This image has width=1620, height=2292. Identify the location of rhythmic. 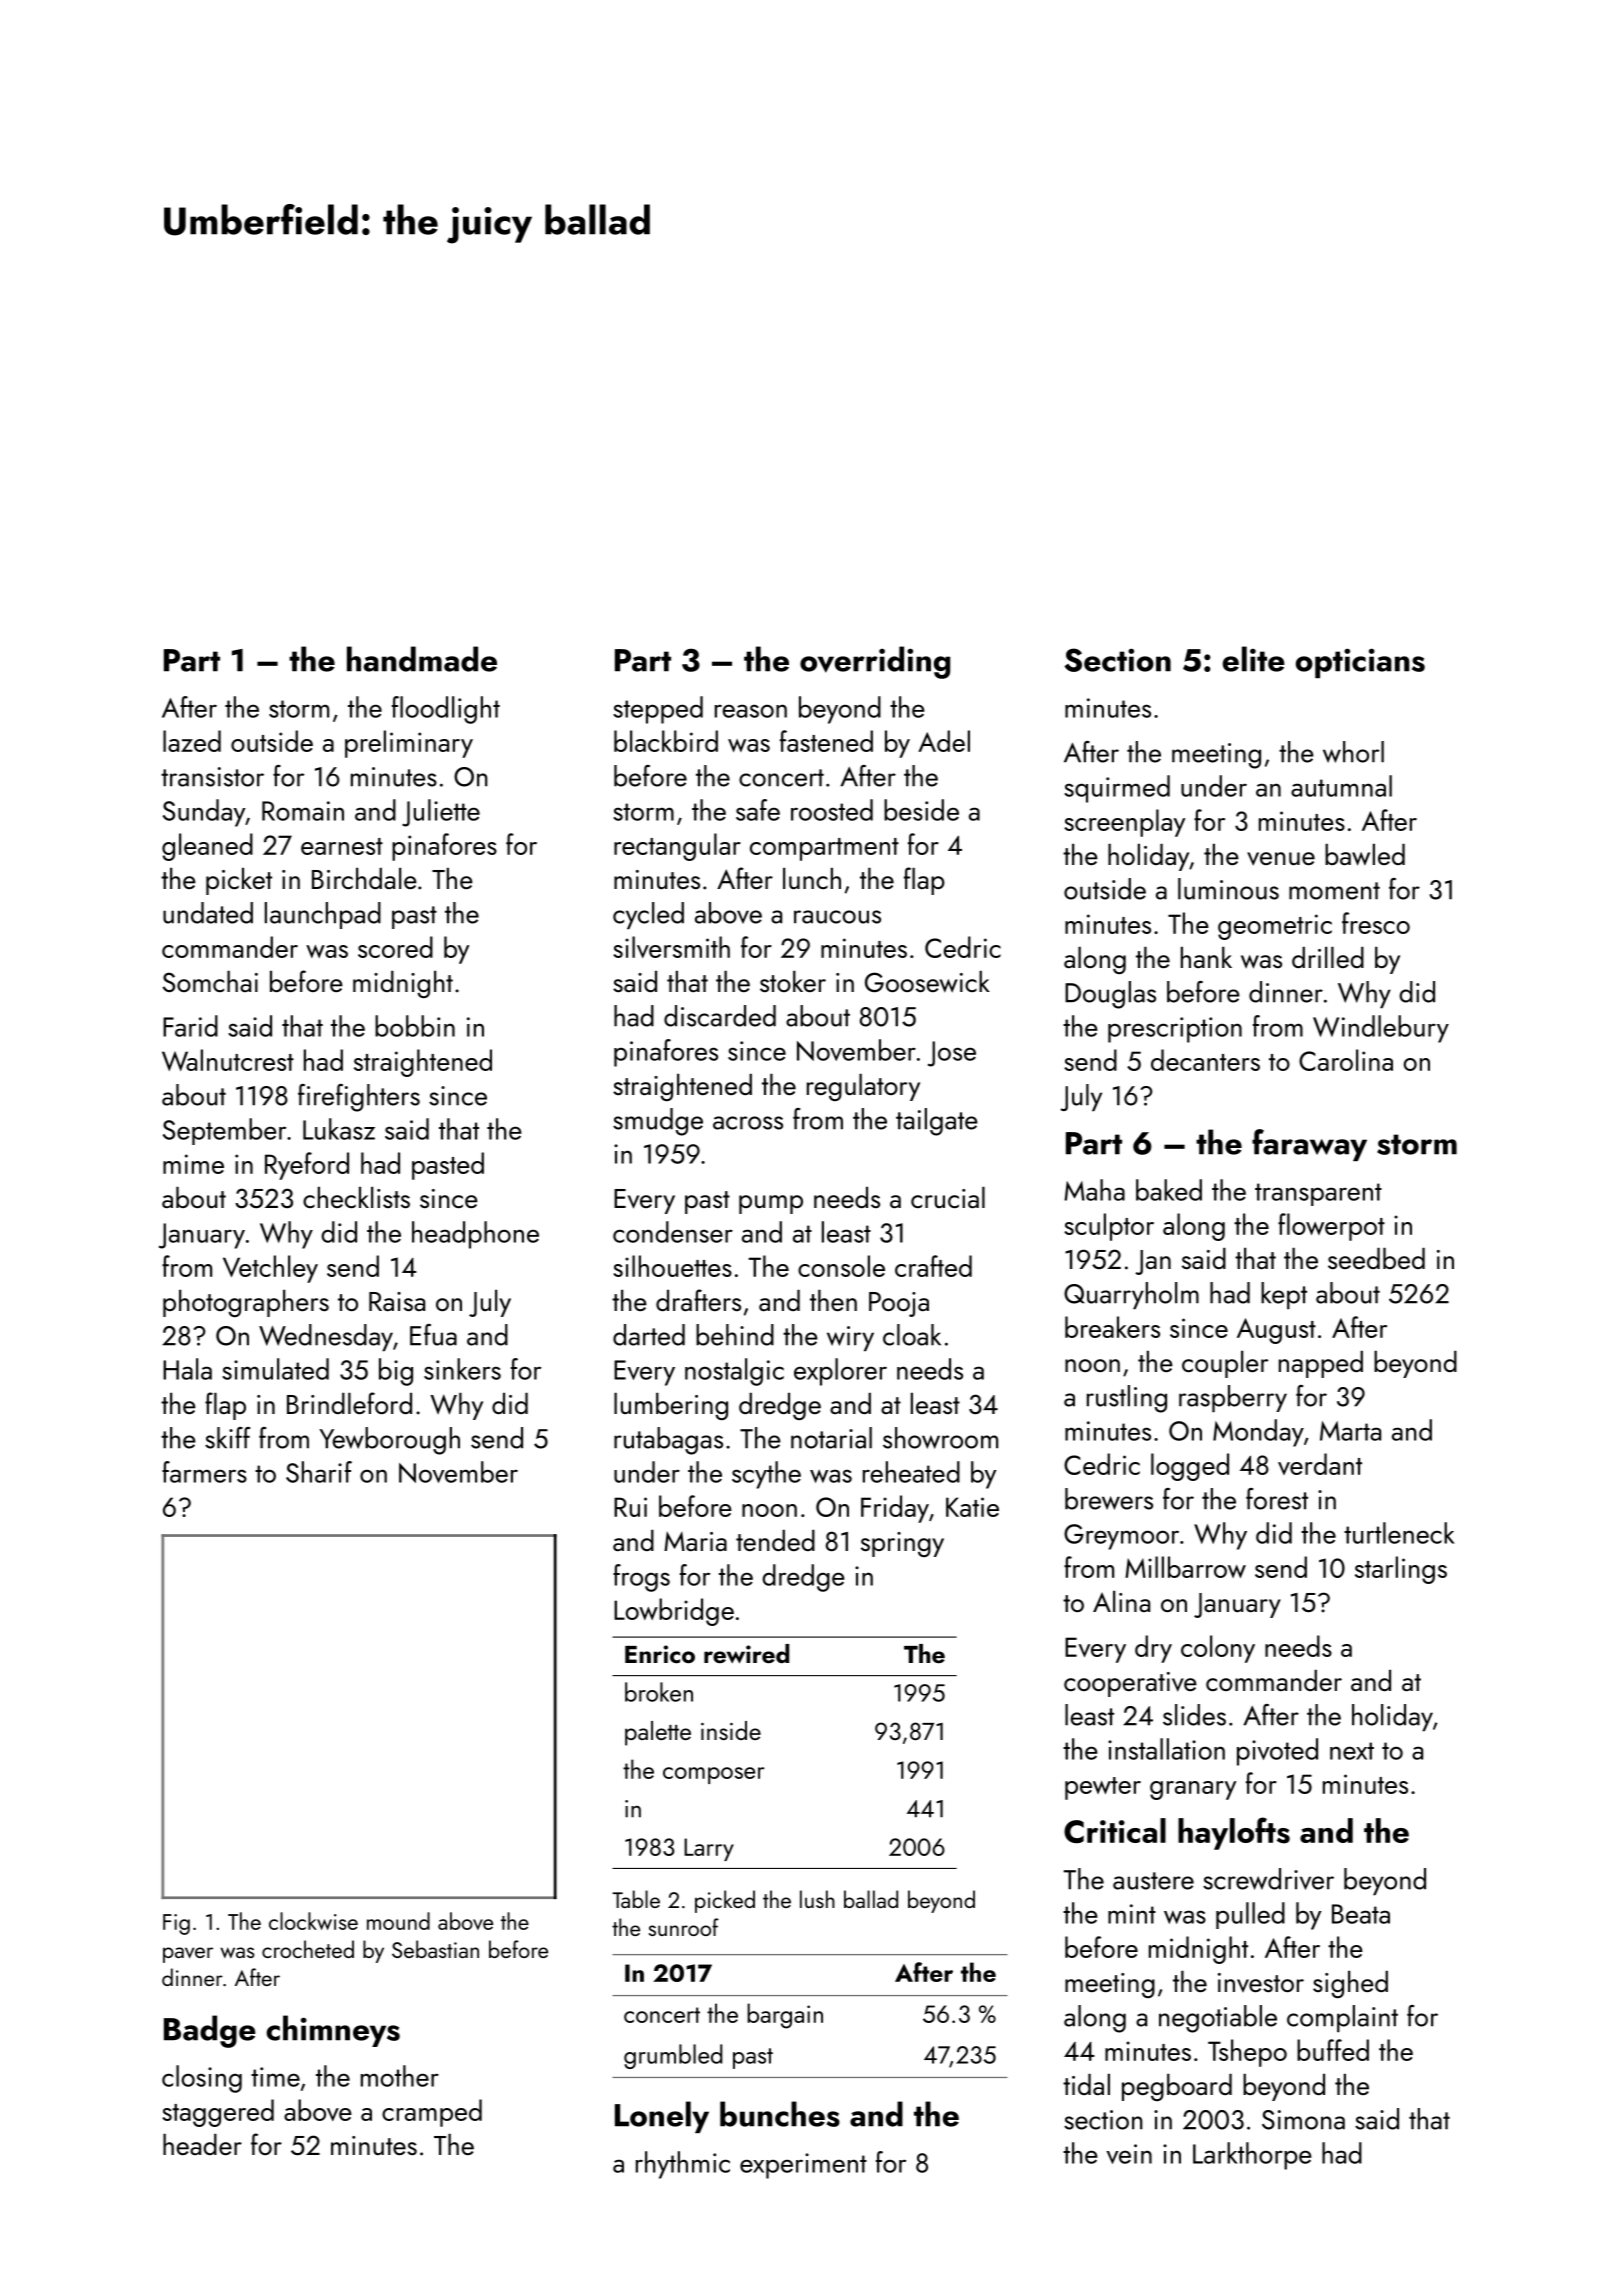
(683, 2165).
